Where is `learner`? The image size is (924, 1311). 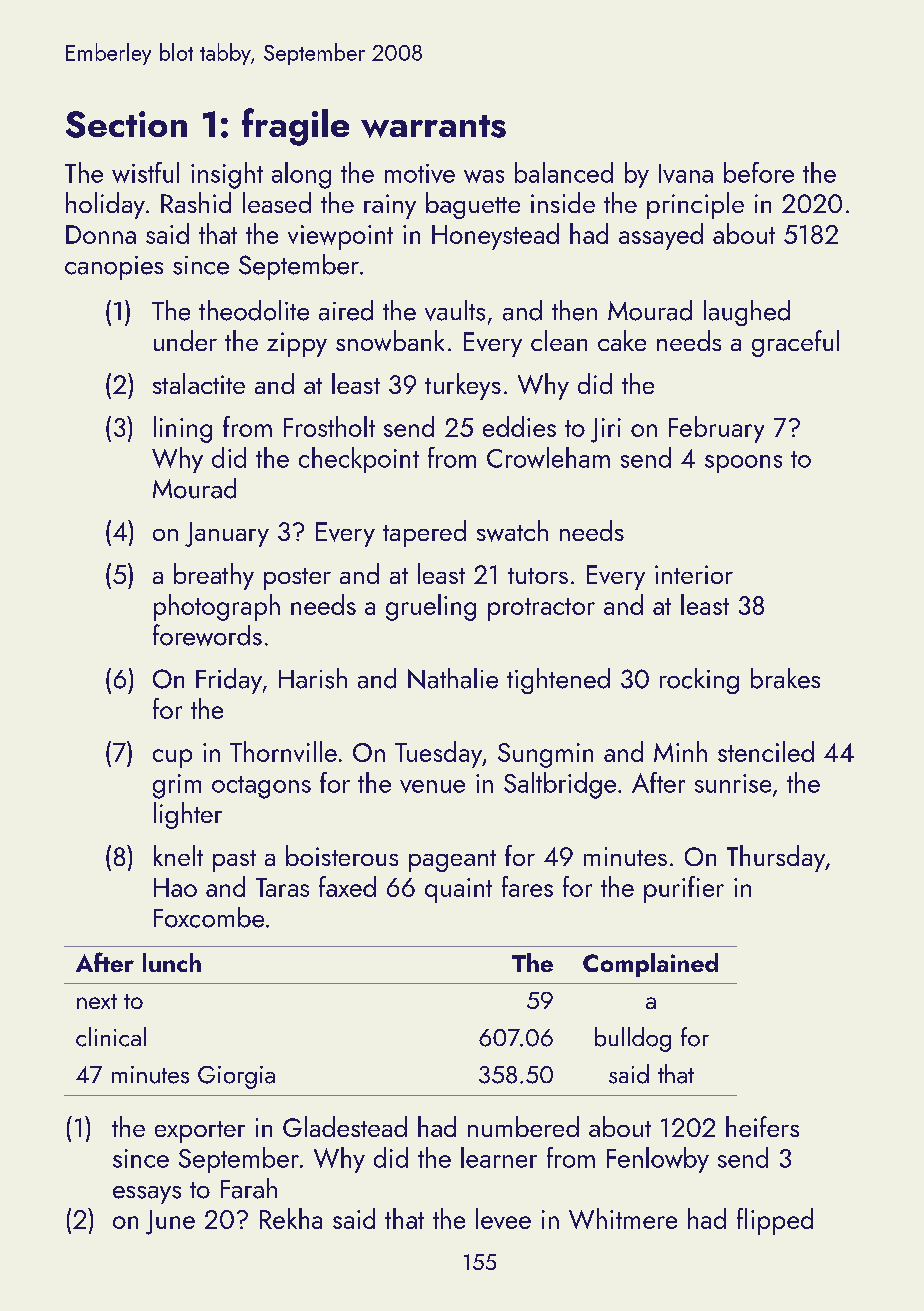 learner is located at coordinates (499, 1157).
